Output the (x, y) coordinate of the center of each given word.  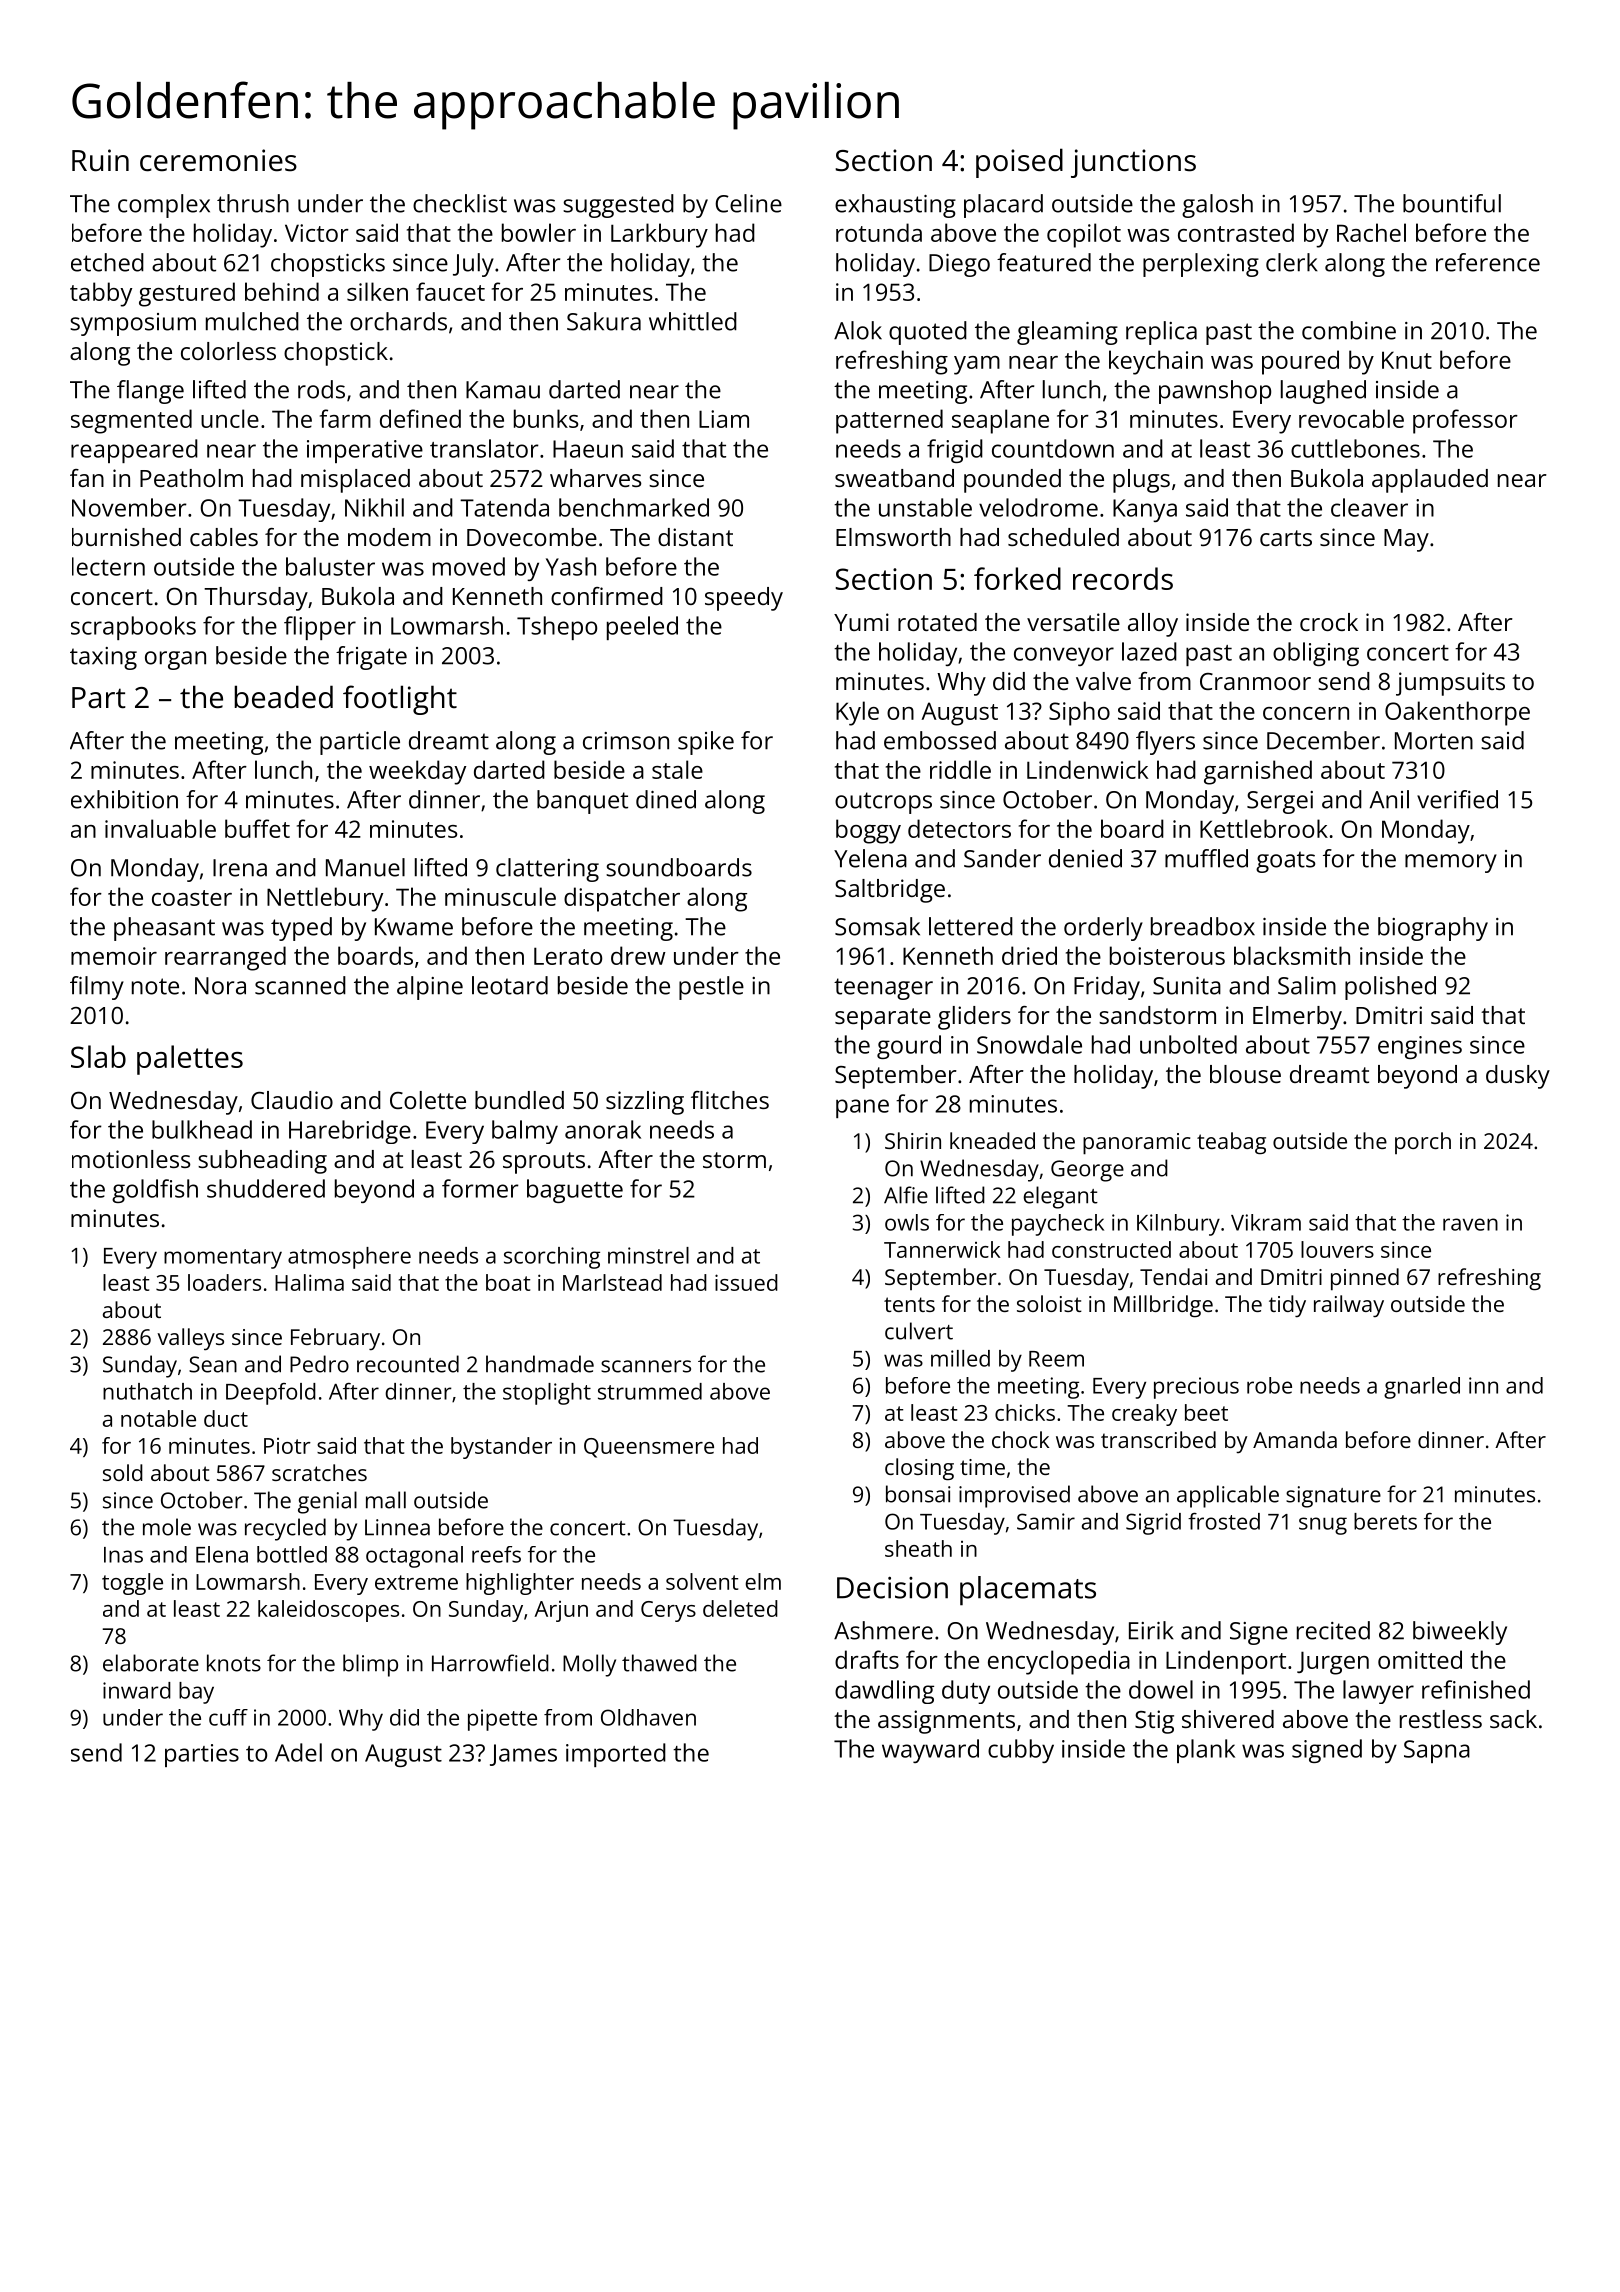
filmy (97, 988)
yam (977, 365)
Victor (317, 233)
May (1406, 540)
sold (123, 1472)
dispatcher (622, 899)
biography (1433, 929)
